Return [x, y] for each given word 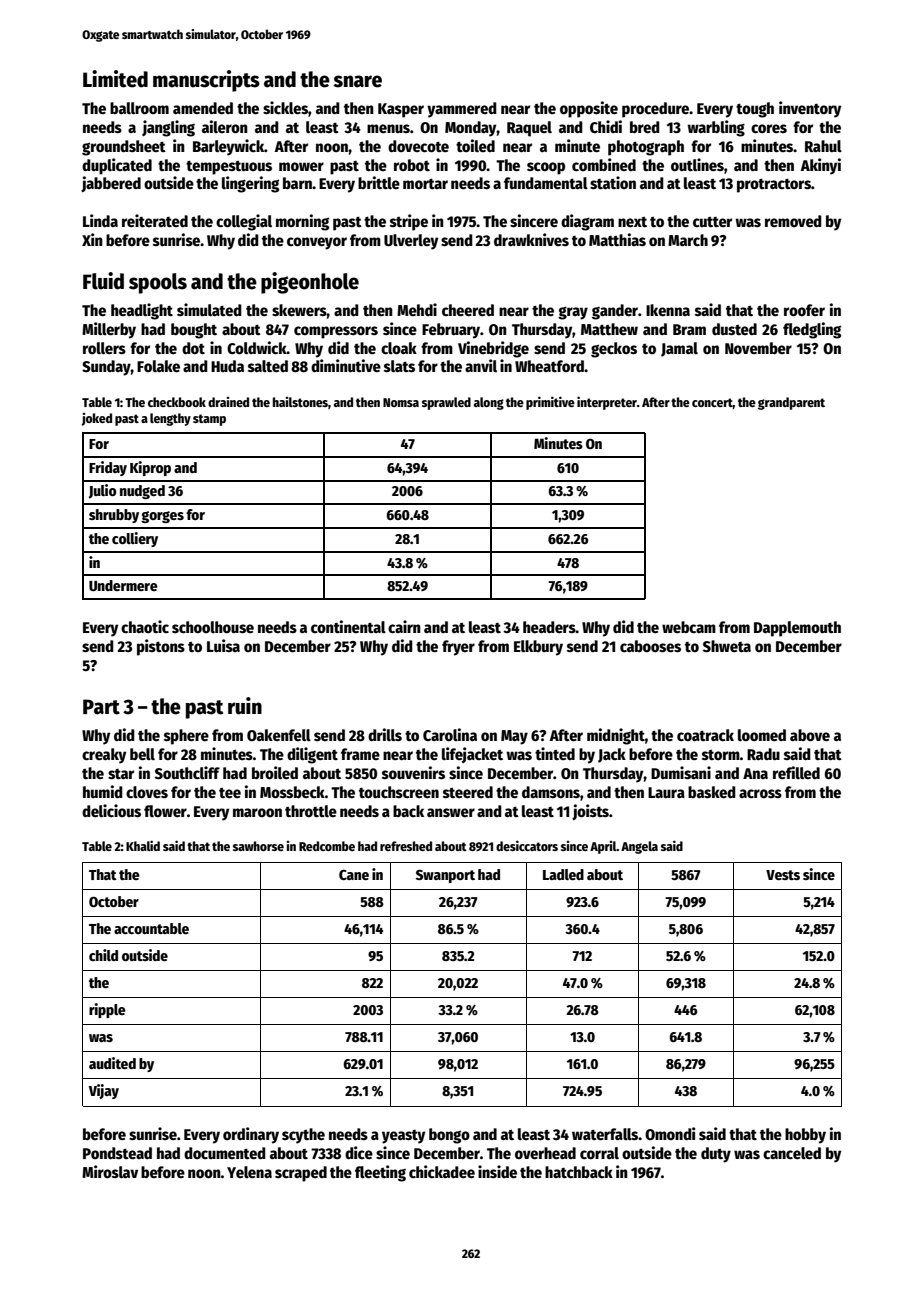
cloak [399, 348]
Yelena [249, 1172]
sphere [186, 737]
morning [302, 222]
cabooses [650, 646]
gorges [162, 517]
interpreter [607, 403]
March [688, 240]
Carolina [450, 734]
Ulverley [411, 242]
